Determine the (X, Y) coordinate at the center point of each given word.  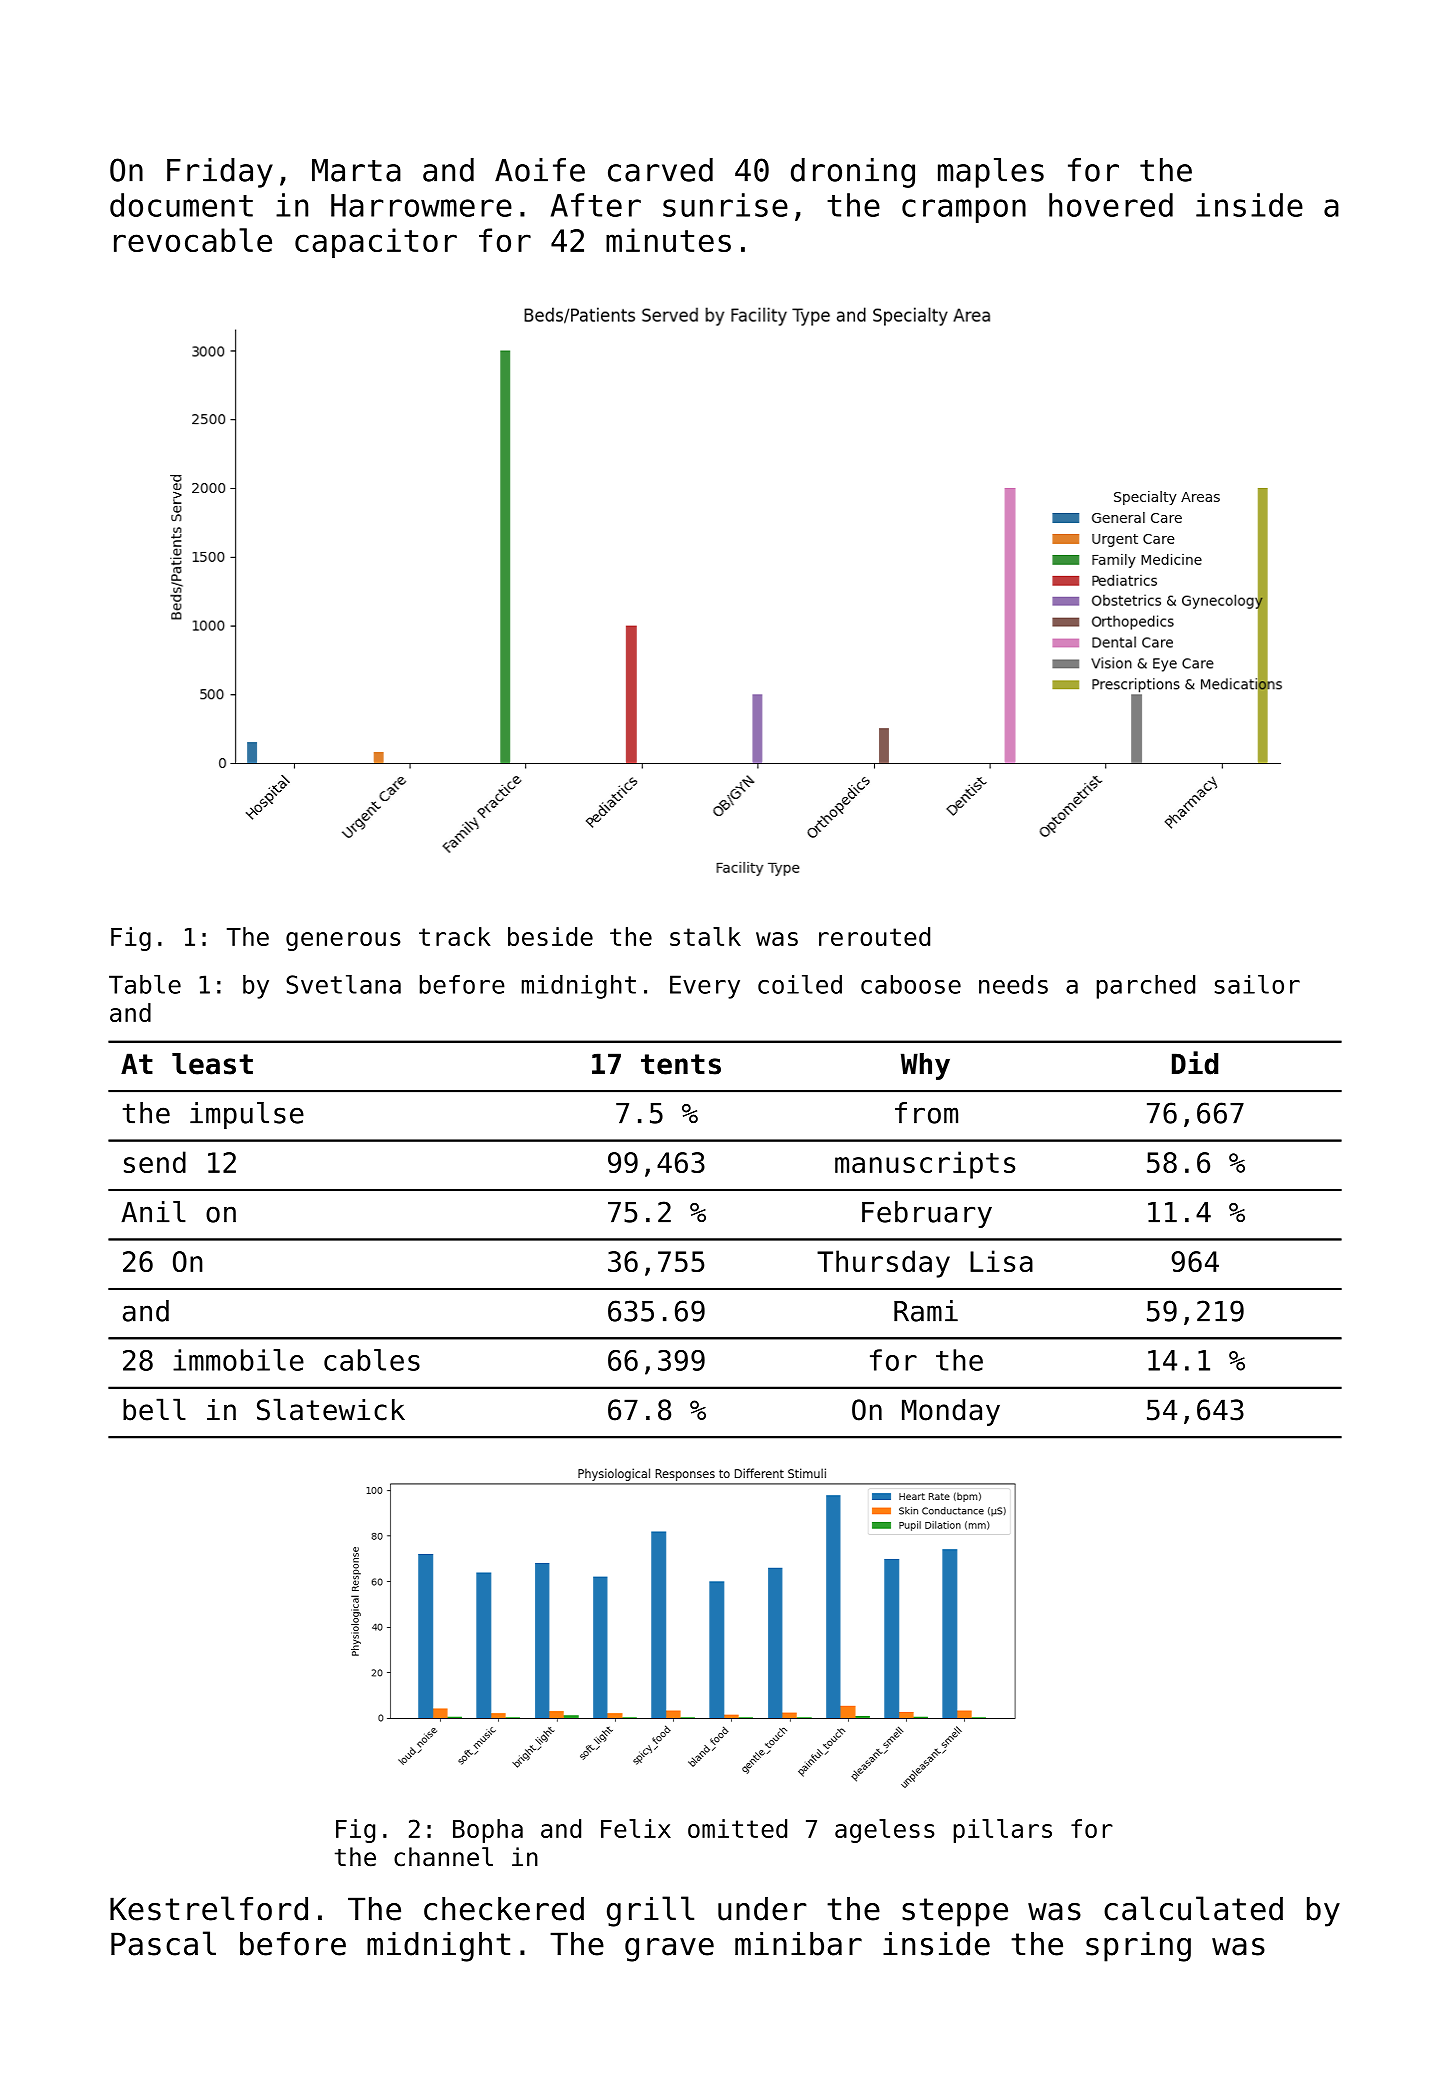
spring (1138, 1947)
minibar (798, 1944)
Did (1195, 1063)
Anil (153, 1212)
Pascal (163, 1943)
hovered (1111, 205)
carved (660, 170)
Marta (356, 170)
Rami (926, 1311)
